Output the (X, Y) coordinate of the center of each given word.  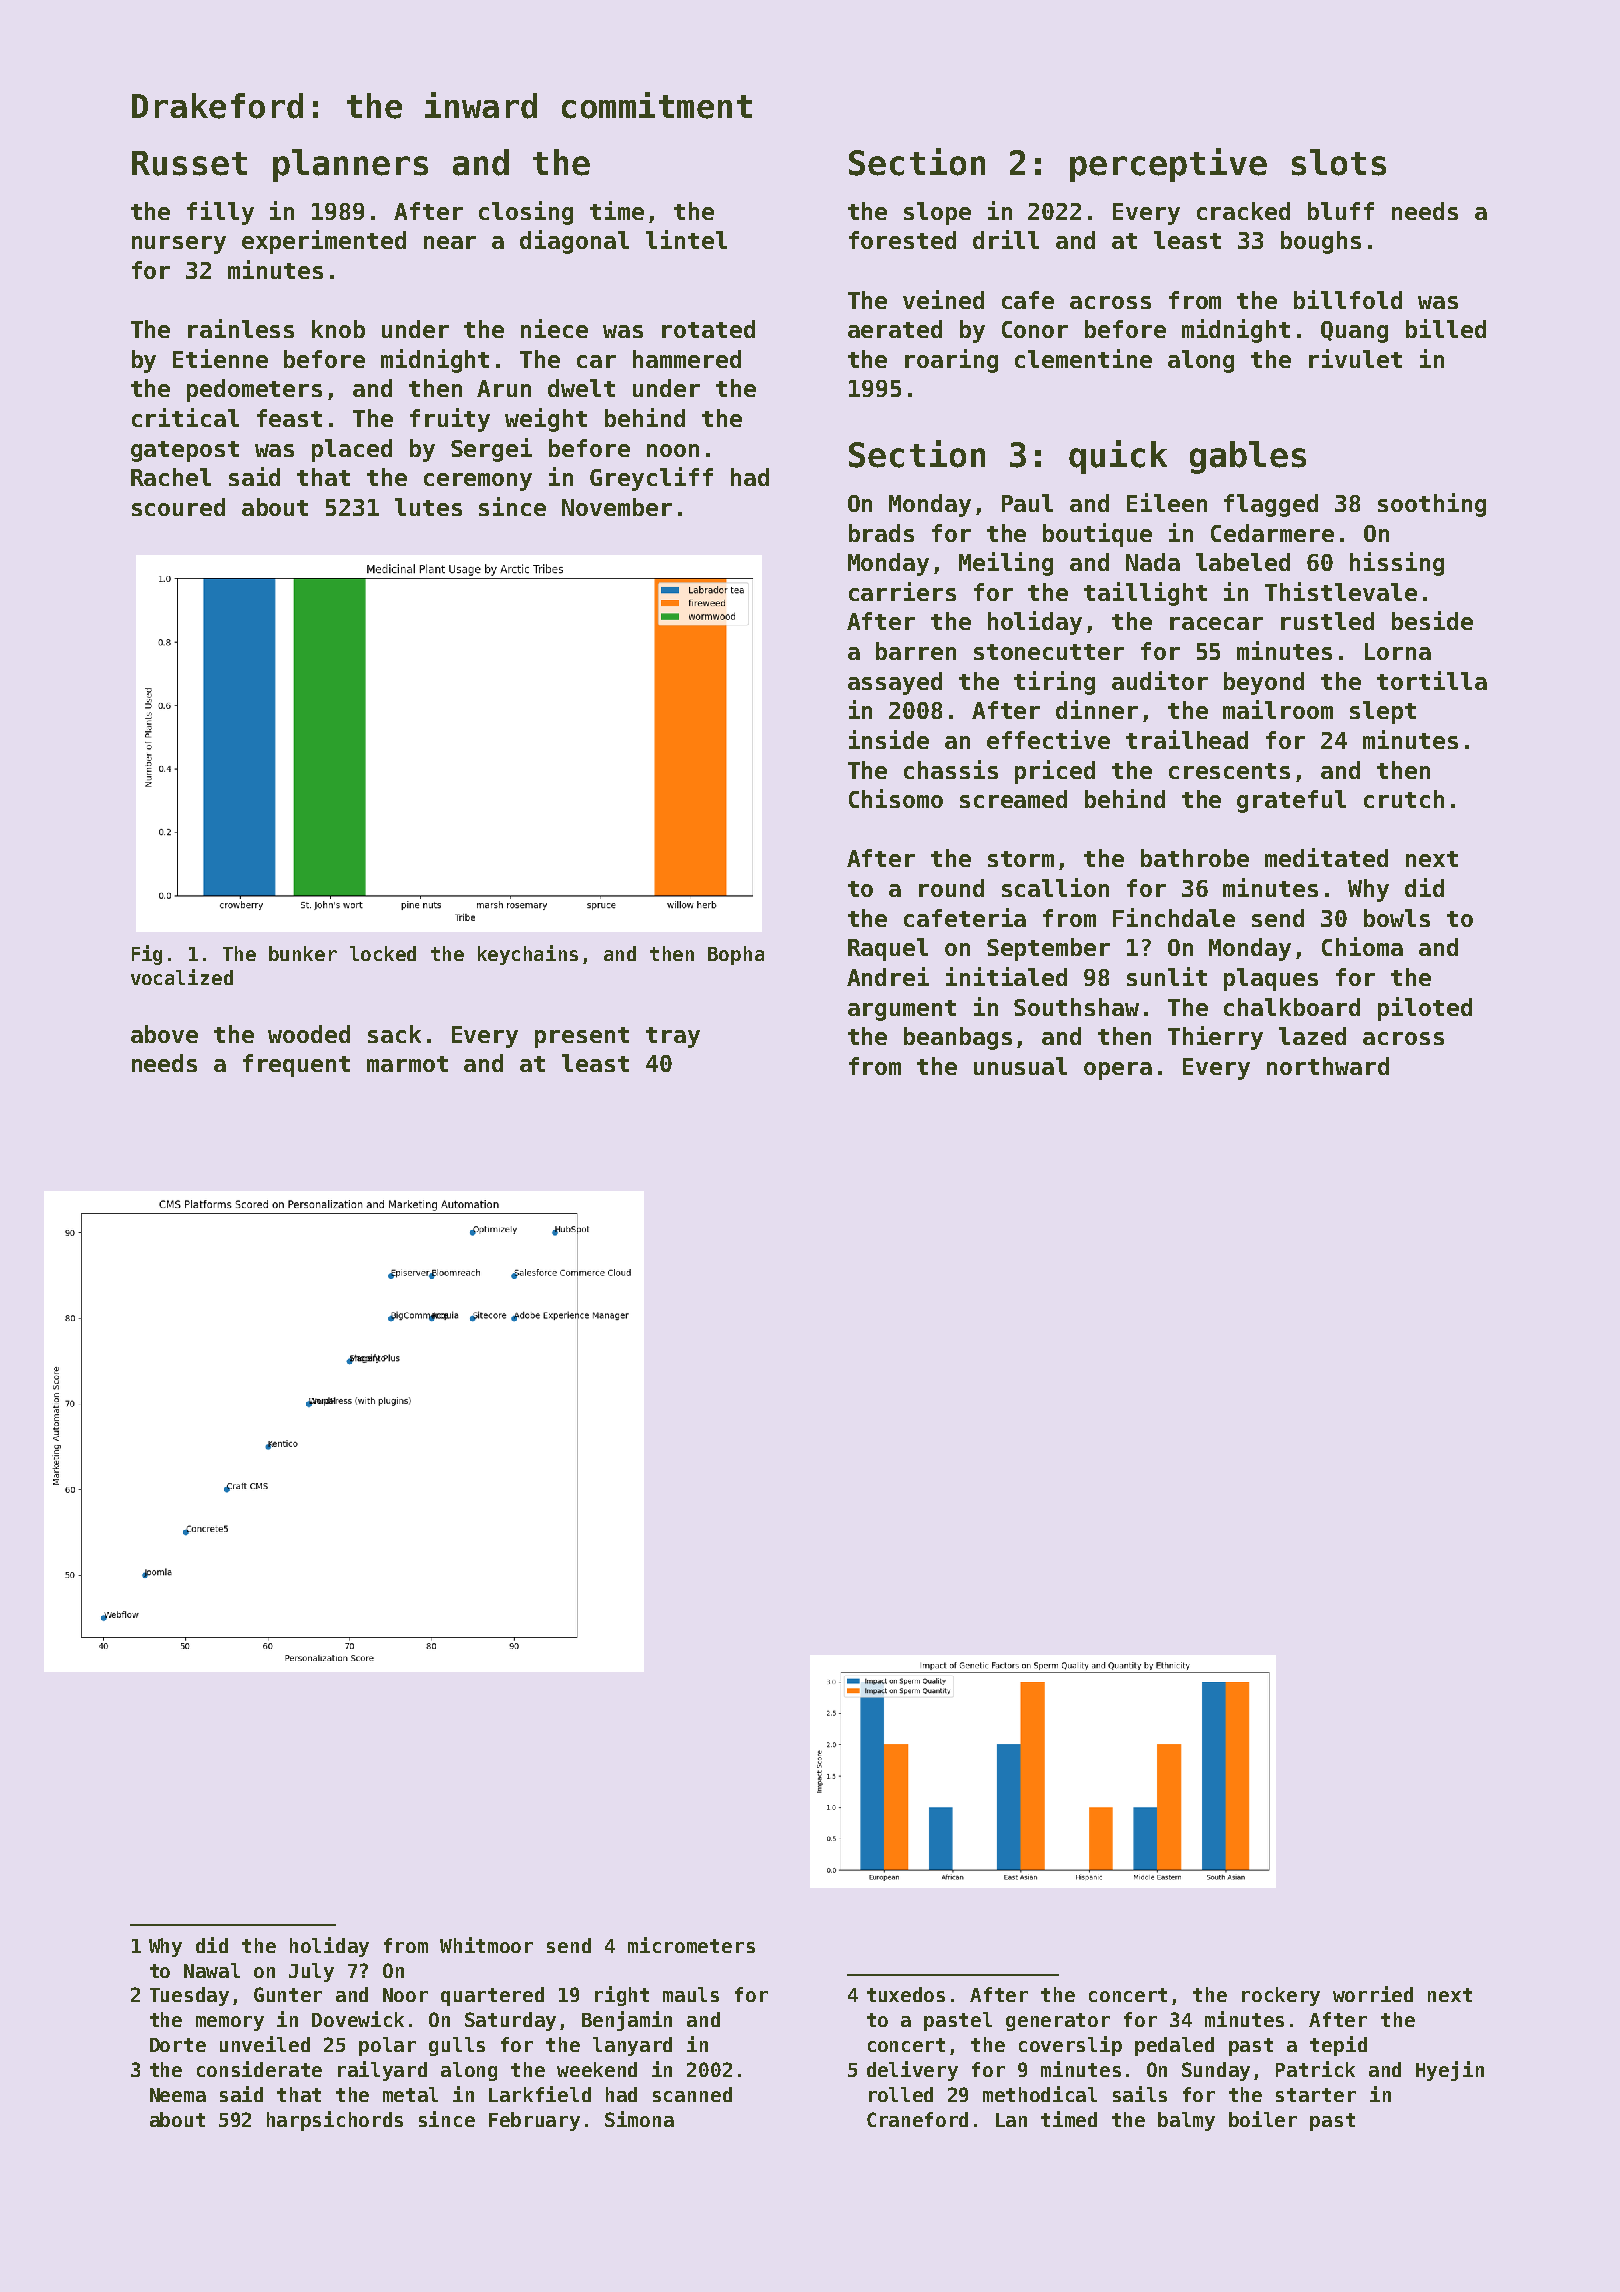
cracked (1243, 211)
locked (383, 953)
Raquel (888, 949)
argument (902, 1010)
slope (937, 213)
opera (1118, 1071)
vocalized (182, 977)
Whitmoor (486, 1945)
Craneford (917, 2119)
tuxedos (906, 1994)
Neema (178, 2095)
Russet (189, 163)
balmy (1186, 2121)
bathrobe (1195, 858)
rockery (1281, 1996)
